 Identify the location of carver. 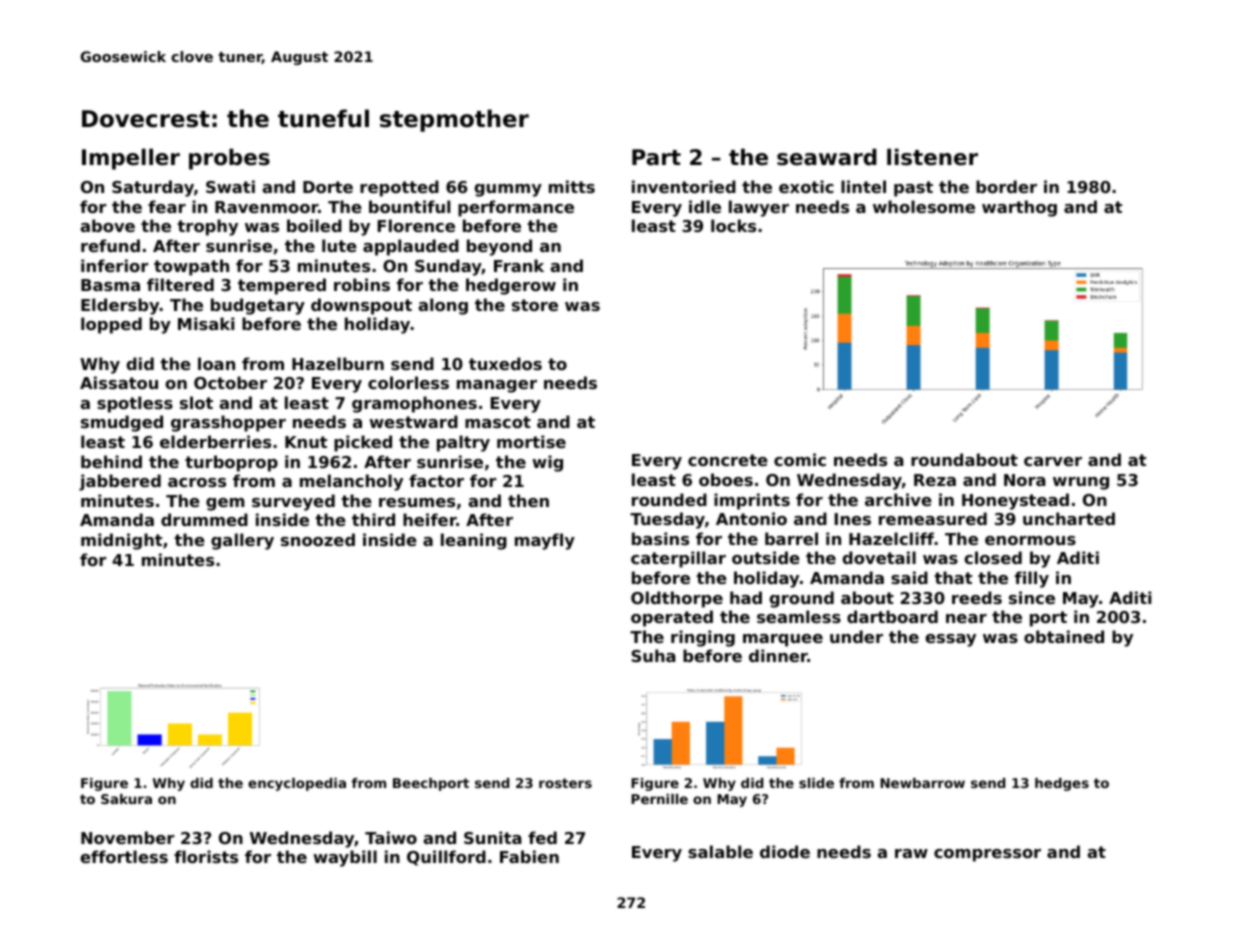
(1053, 461).
